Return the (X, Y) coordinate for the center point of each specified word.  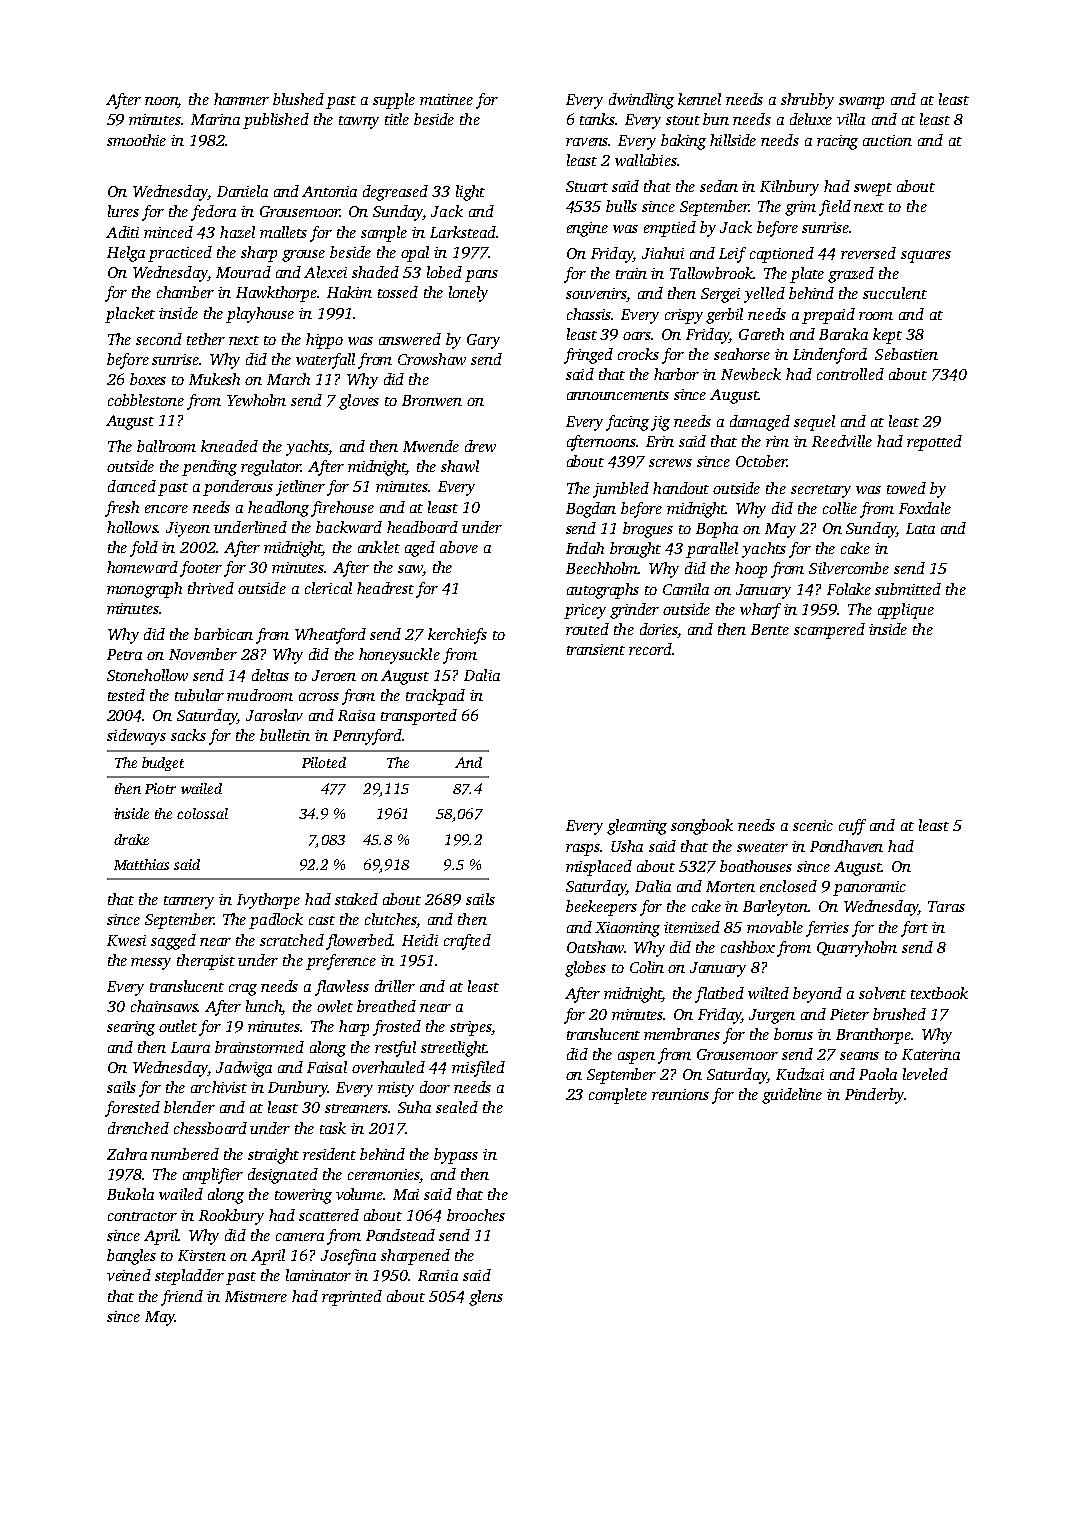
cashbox (748, 947)
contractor (142, 1216)
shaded (375, 272)
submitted (908, 589)
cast (322, 920)
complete (618, 1096)
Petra (124, 654)
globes (585, 969)
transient (596, 649)
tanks (598, 119)
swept (873, 189)
